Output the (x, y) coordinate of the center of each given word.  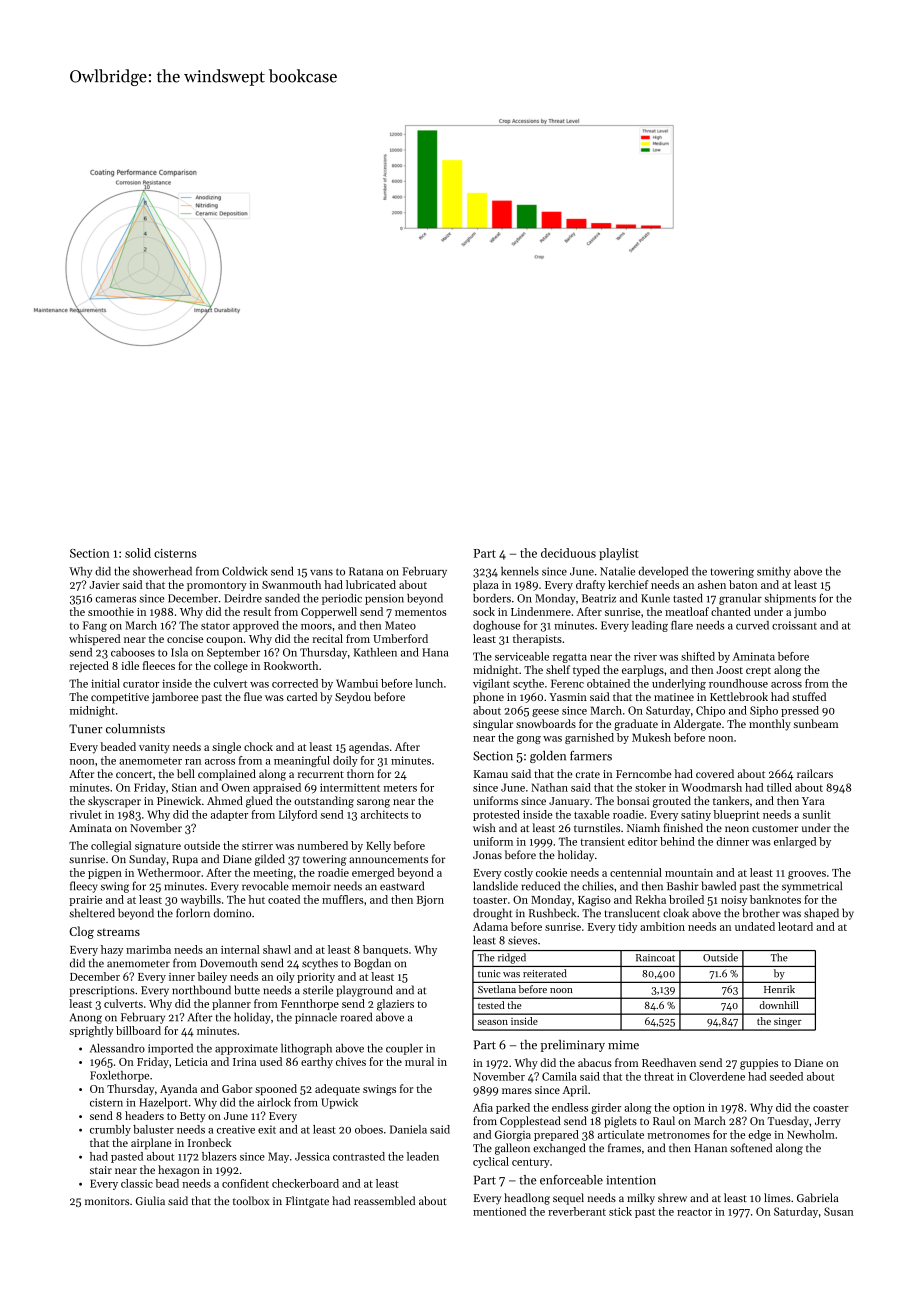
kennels (520, 571)
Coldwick (244, 571)
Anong (86, 1018)
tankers (731, 800)
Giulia (150, 1200)
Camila (559, 1076)
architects (384, 814)
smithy (774, 572)
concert (134, 774)
